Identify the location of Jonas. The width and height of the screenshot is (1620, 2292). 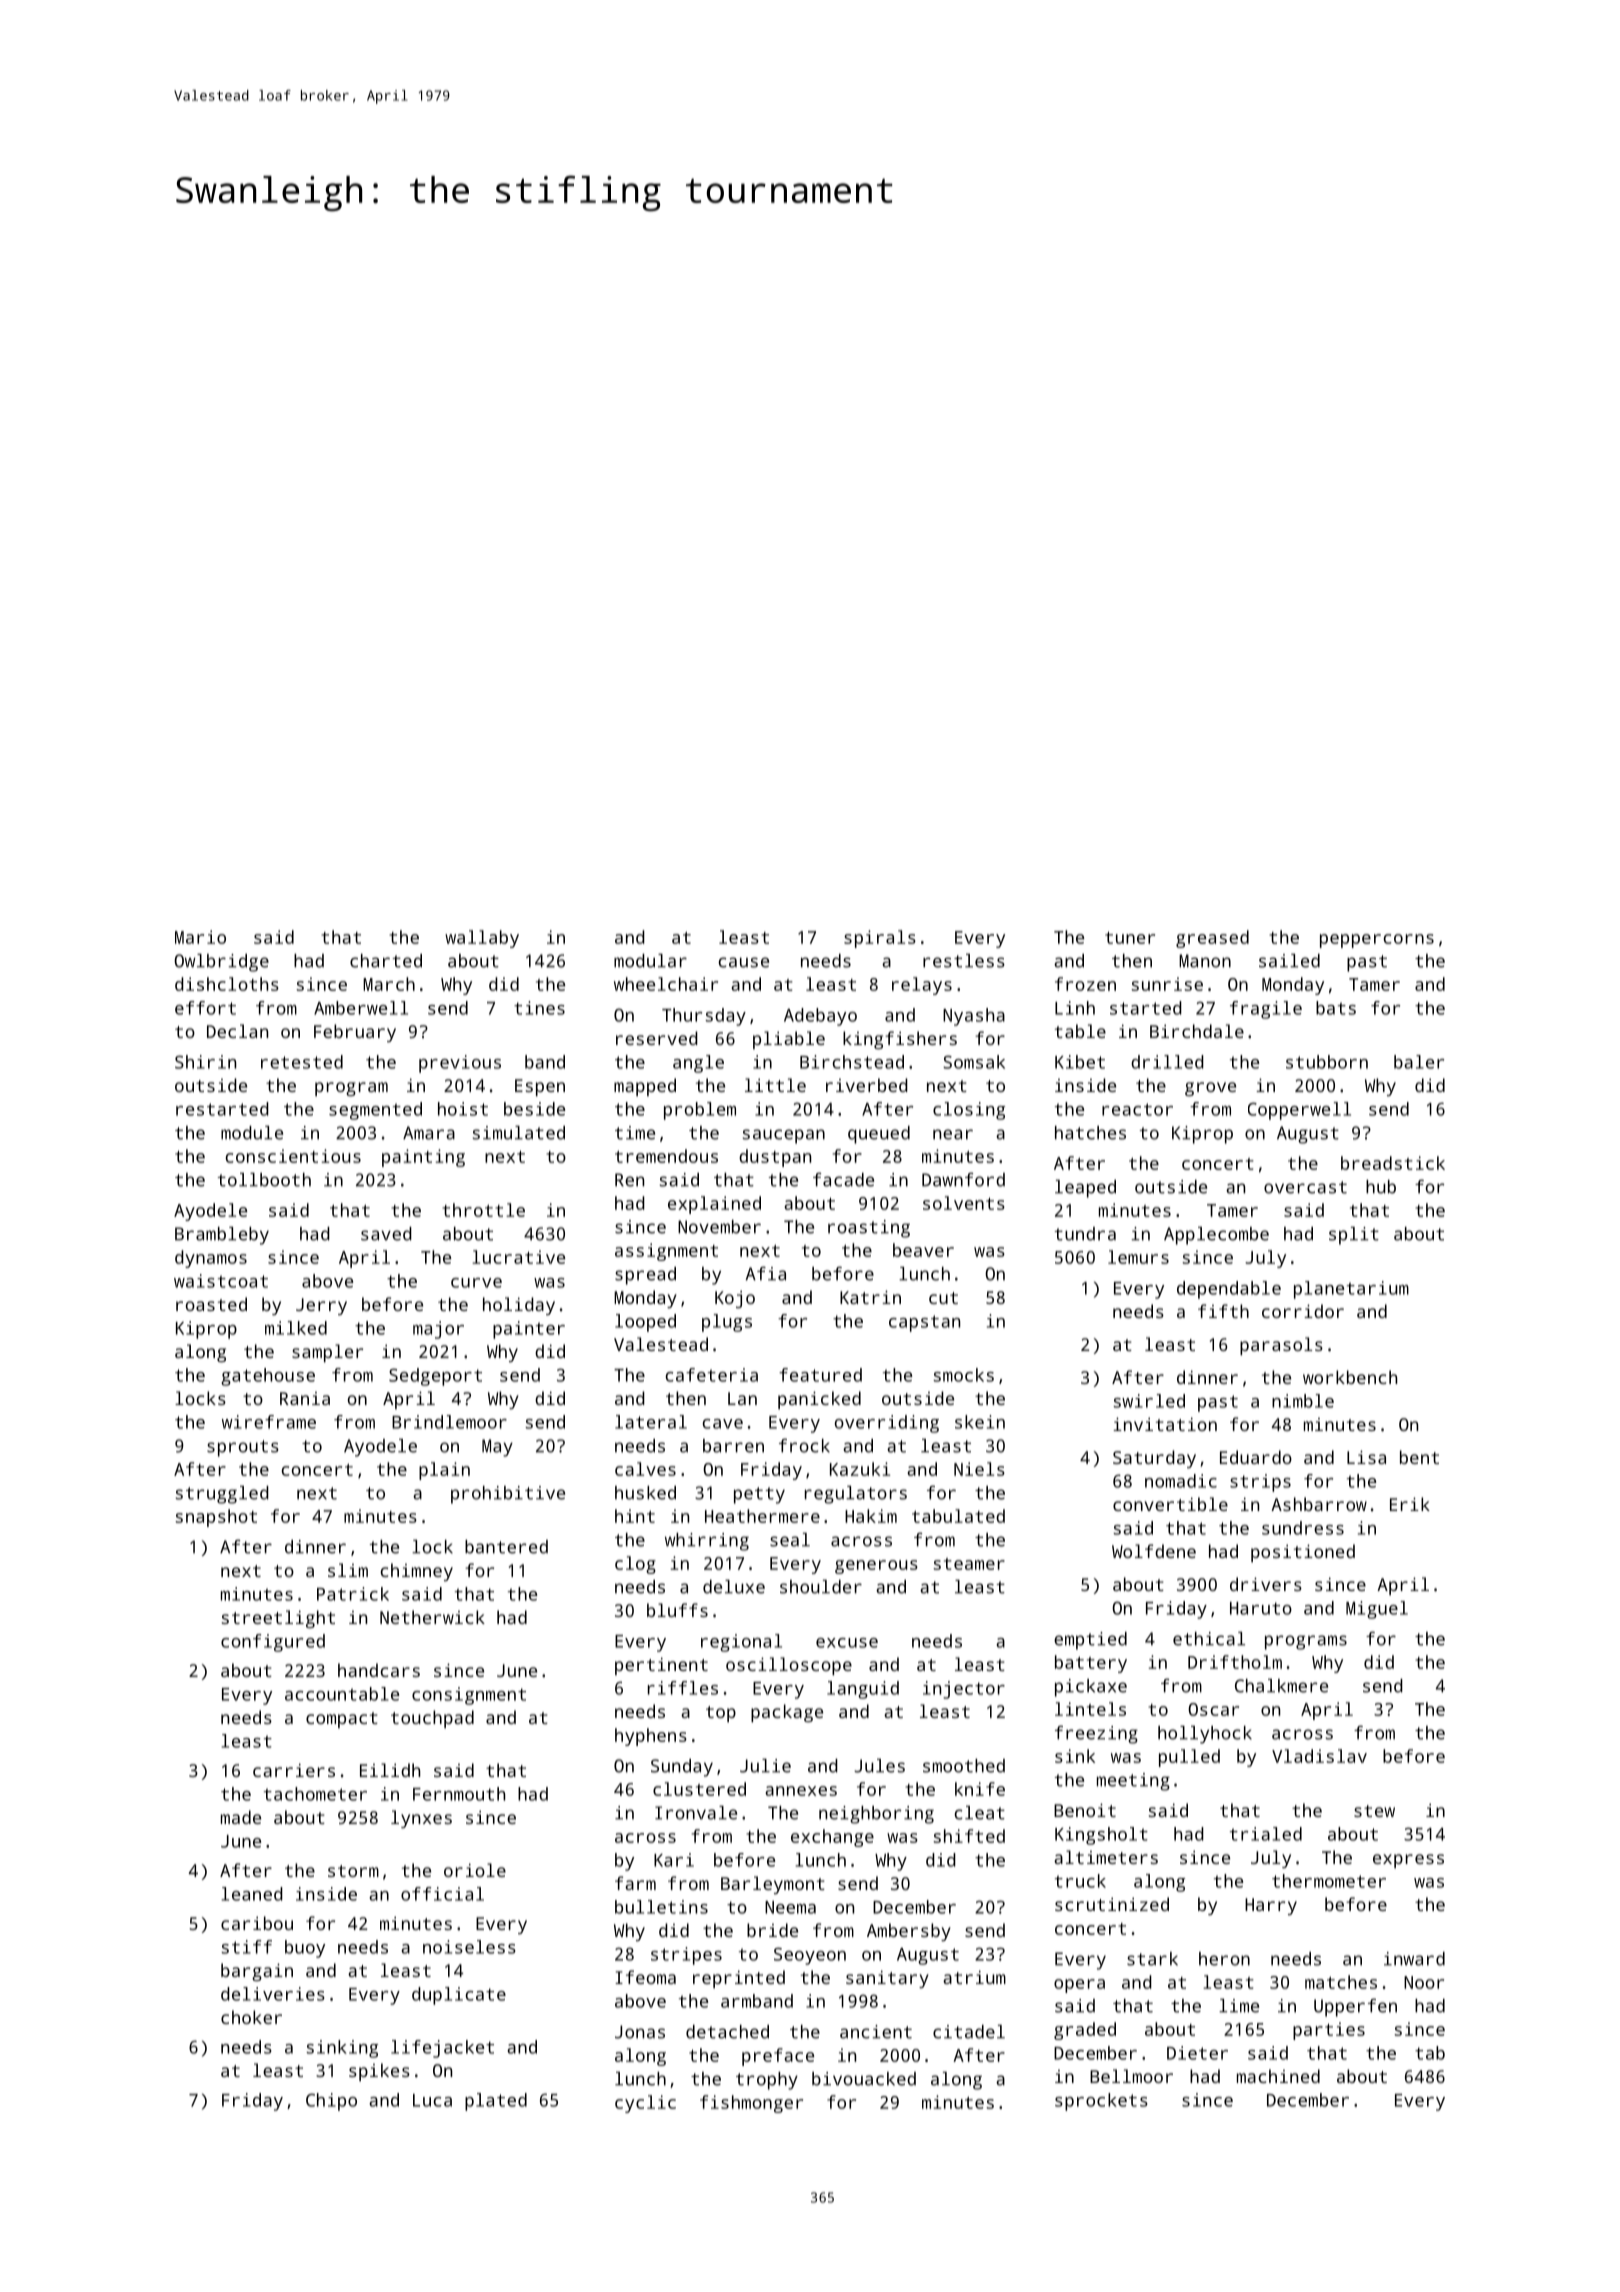
(640, 2032).
